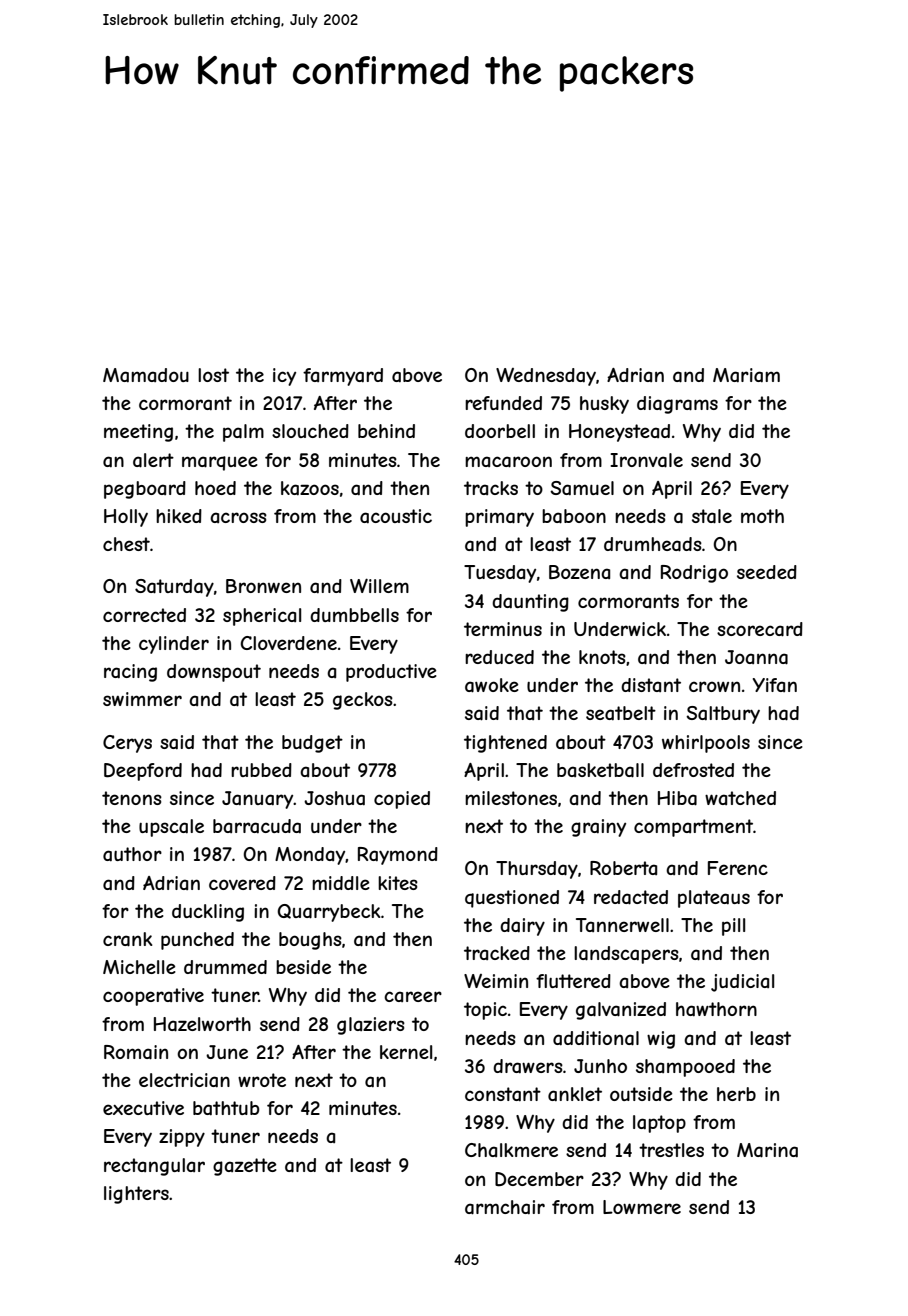 The image size is (908, 1316). Describe the element at coordinates (225, 967) in the image. I see `drummed` at that location.
